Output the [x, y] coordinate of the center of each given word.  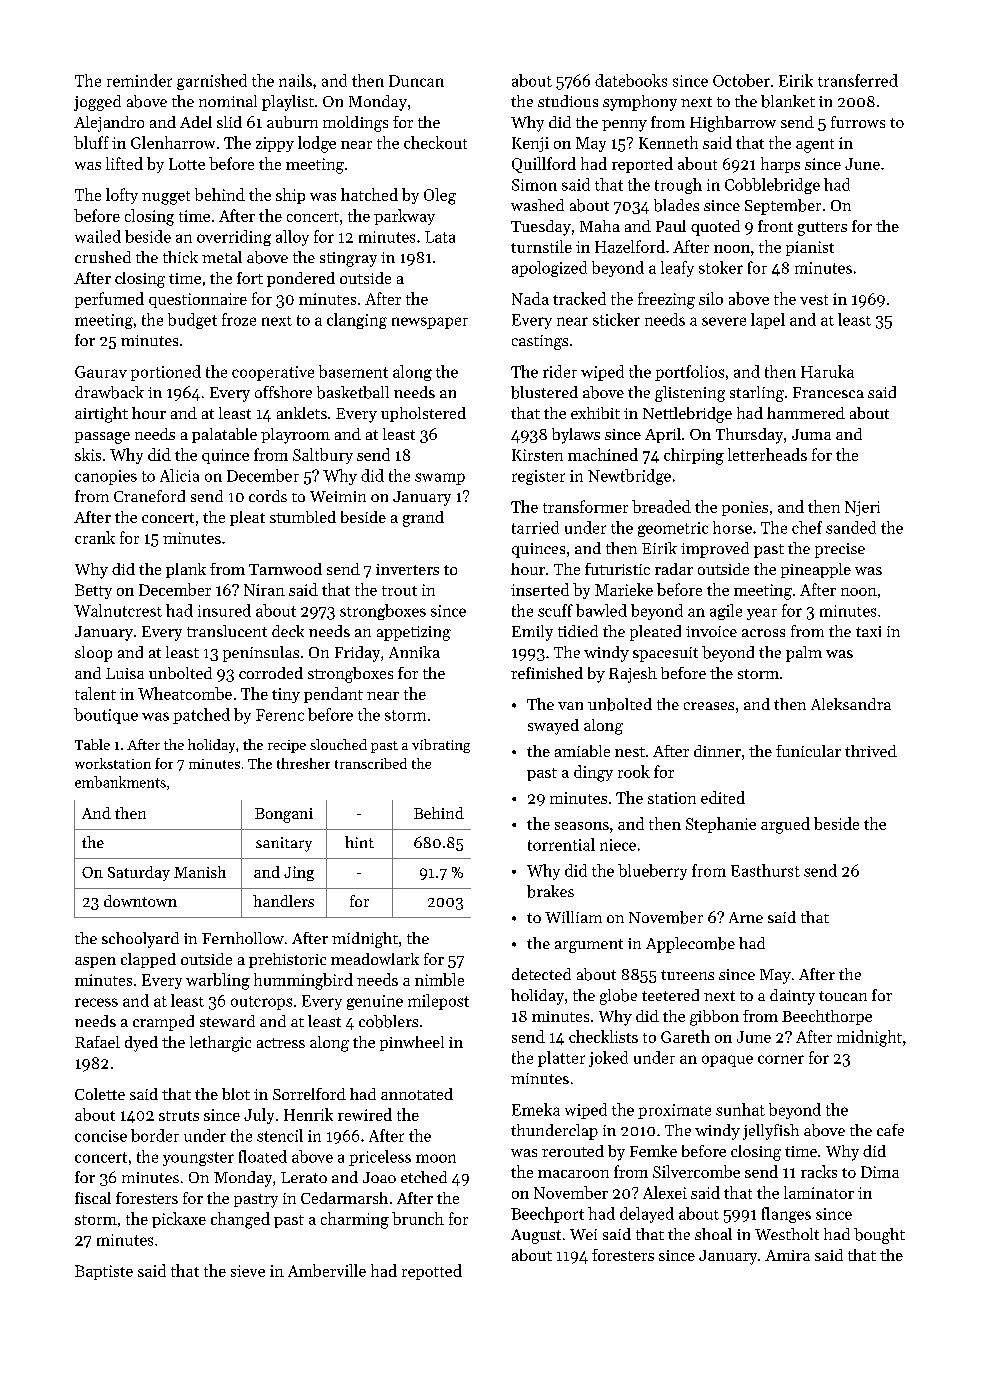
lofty [122, 196]
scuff [555, 610]
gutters [822, 229]
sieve [248, 1271]
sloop [93, 654]
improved [715, 550]
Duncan [416, 81]
